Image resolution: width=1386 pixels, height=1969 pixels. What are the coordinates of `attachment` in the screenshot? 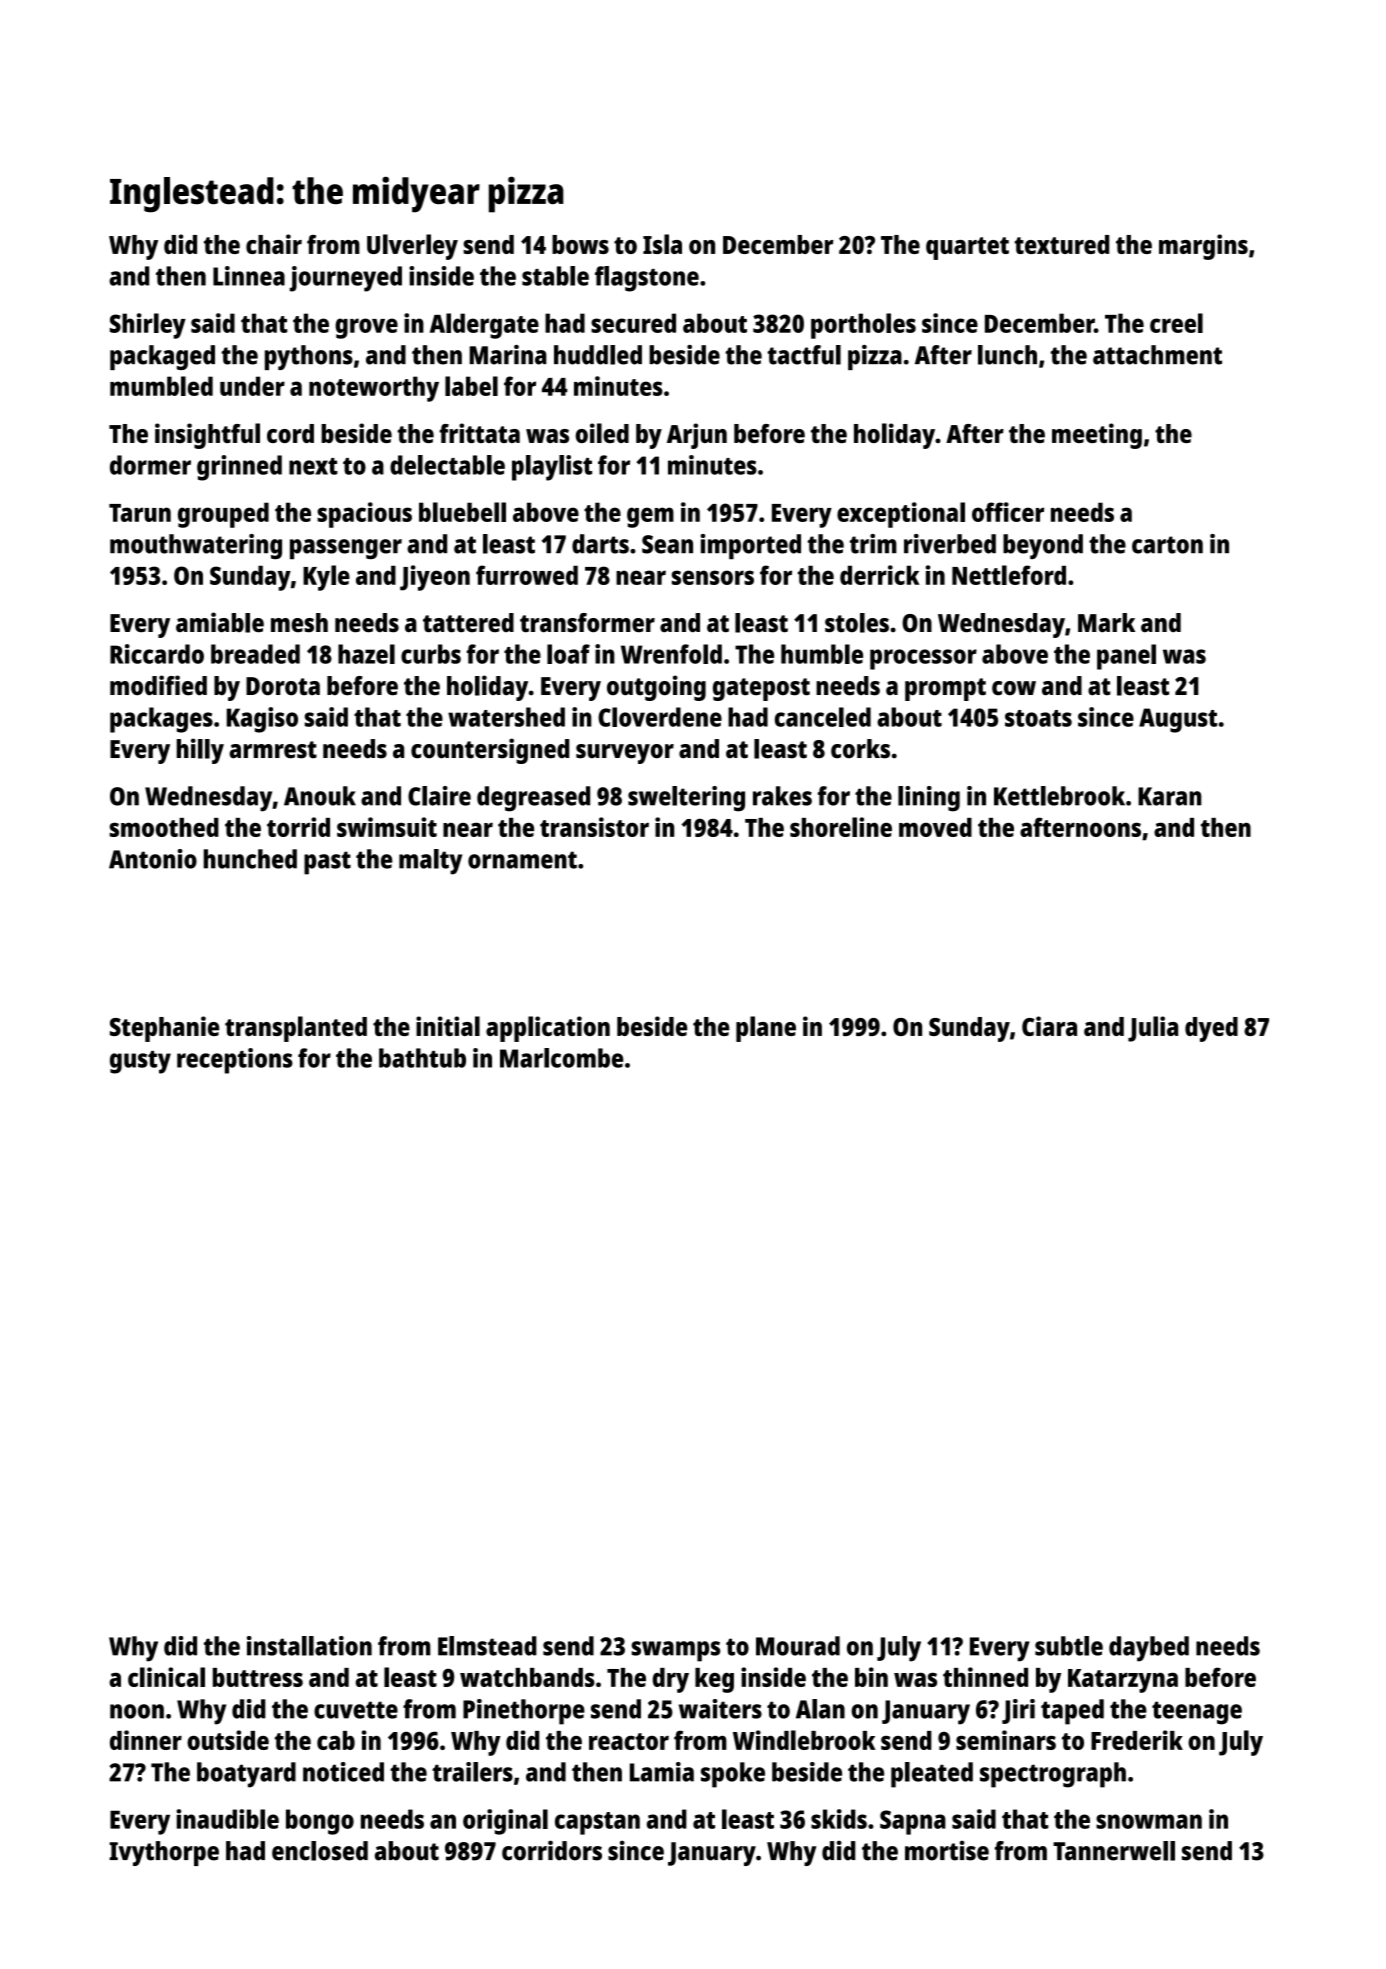 It's located at (1157, 355).
